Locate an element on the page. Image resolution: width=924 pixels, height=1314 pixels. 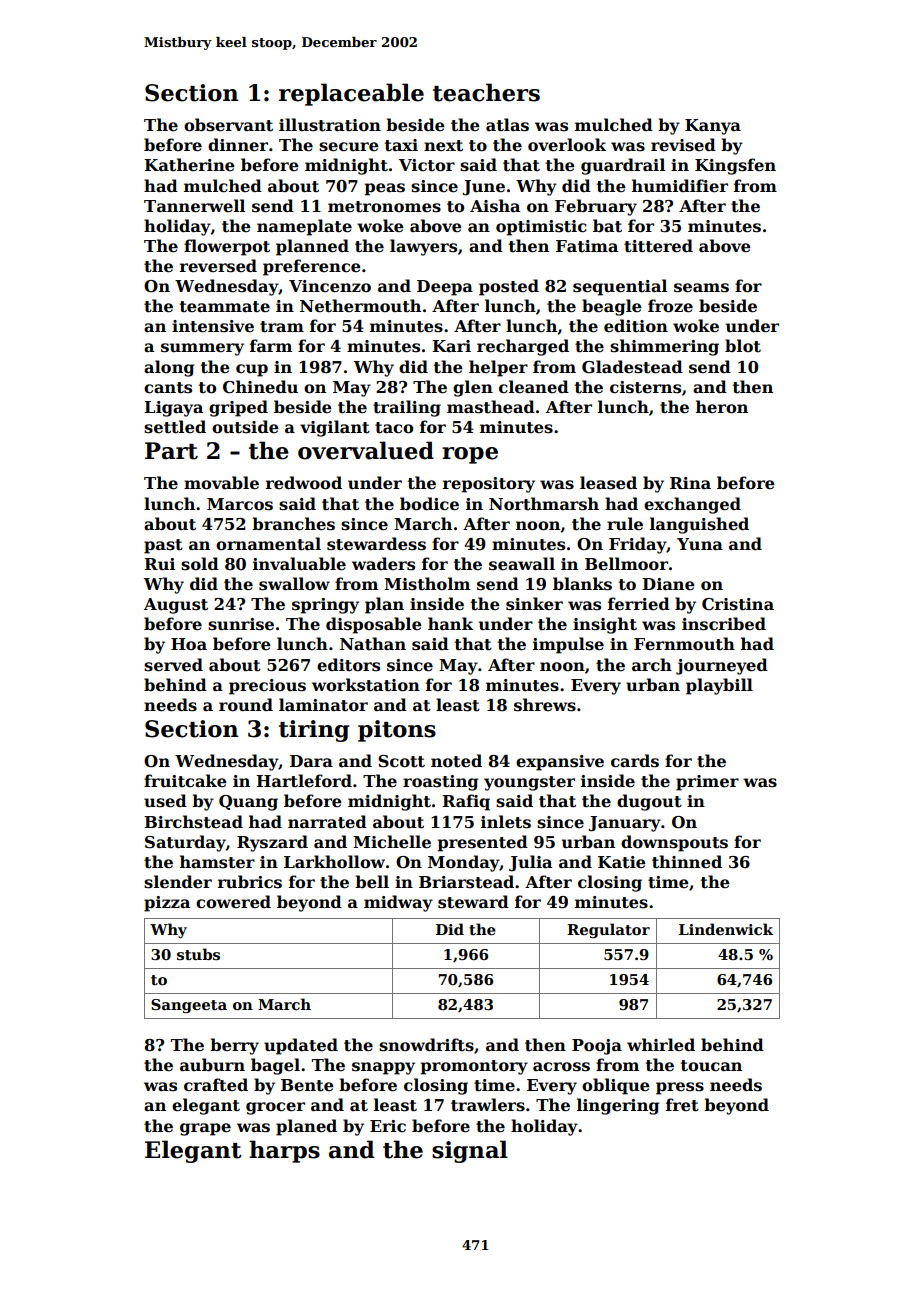
leased is located at coordinates (608, 483).
